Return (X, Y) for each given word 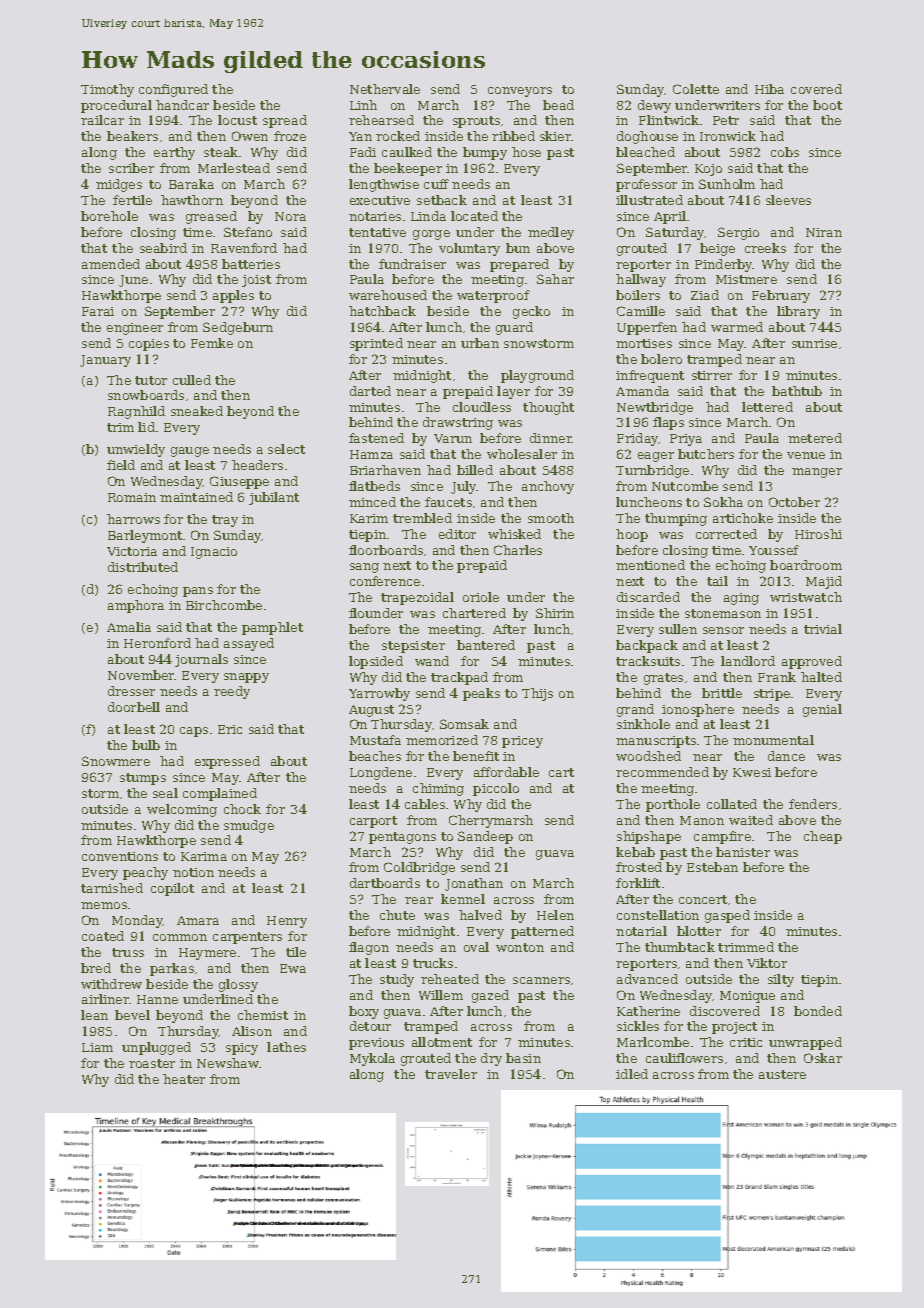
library (798, 312)
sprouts (476, 122)
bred (96, 968)
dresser (131, 691)
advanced (647, 979)
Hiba (769, 89)
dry (491, 1059)
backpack (647, 646)
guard (514, 328)
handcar (182, 105)
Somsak (464, 724)
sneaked (197, 411)
